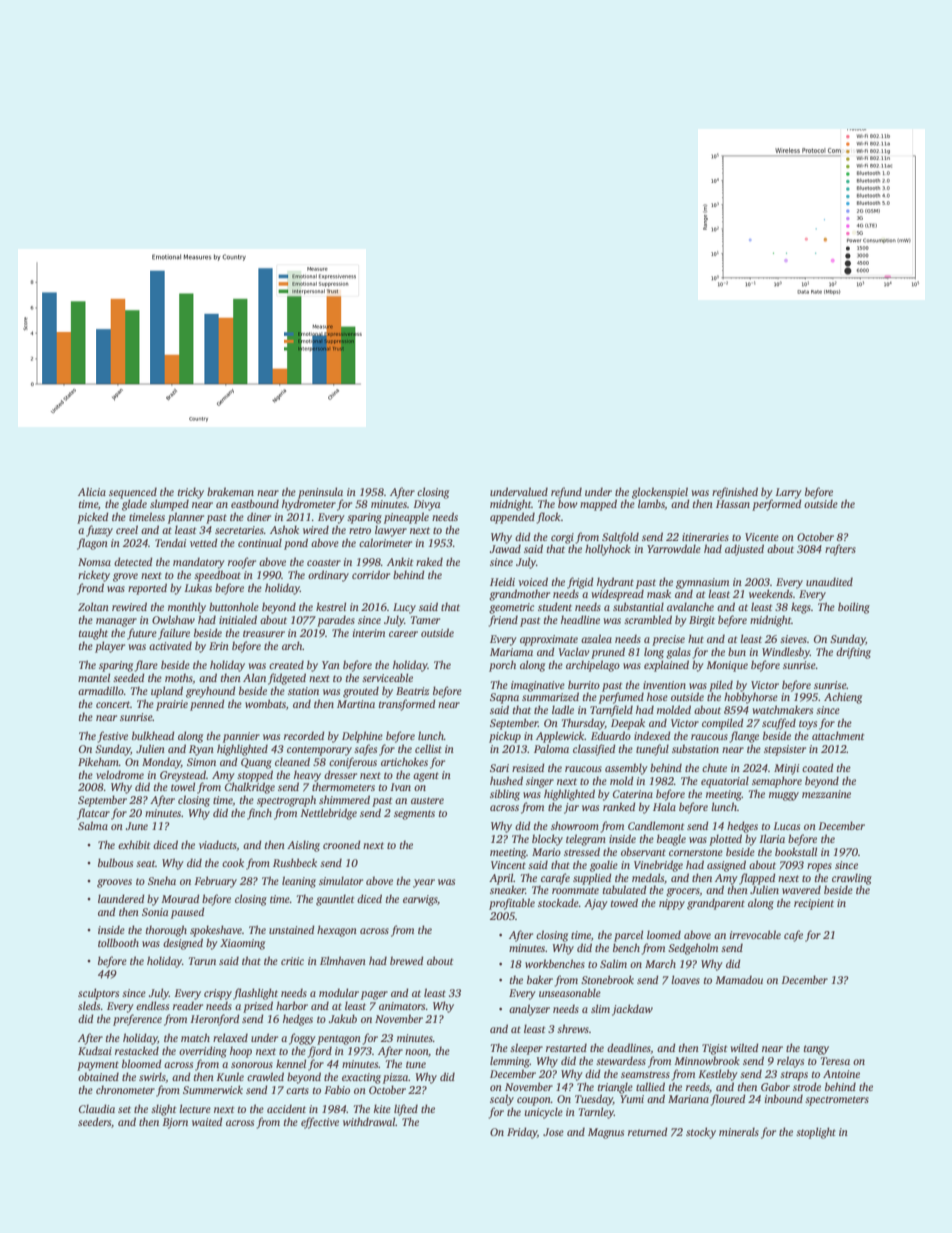 This screenshot has width=952, height=1233. What do you see at coordinates (852, 879) in the screenshot?
I see `crawling` at bounding box center [852, 879].
